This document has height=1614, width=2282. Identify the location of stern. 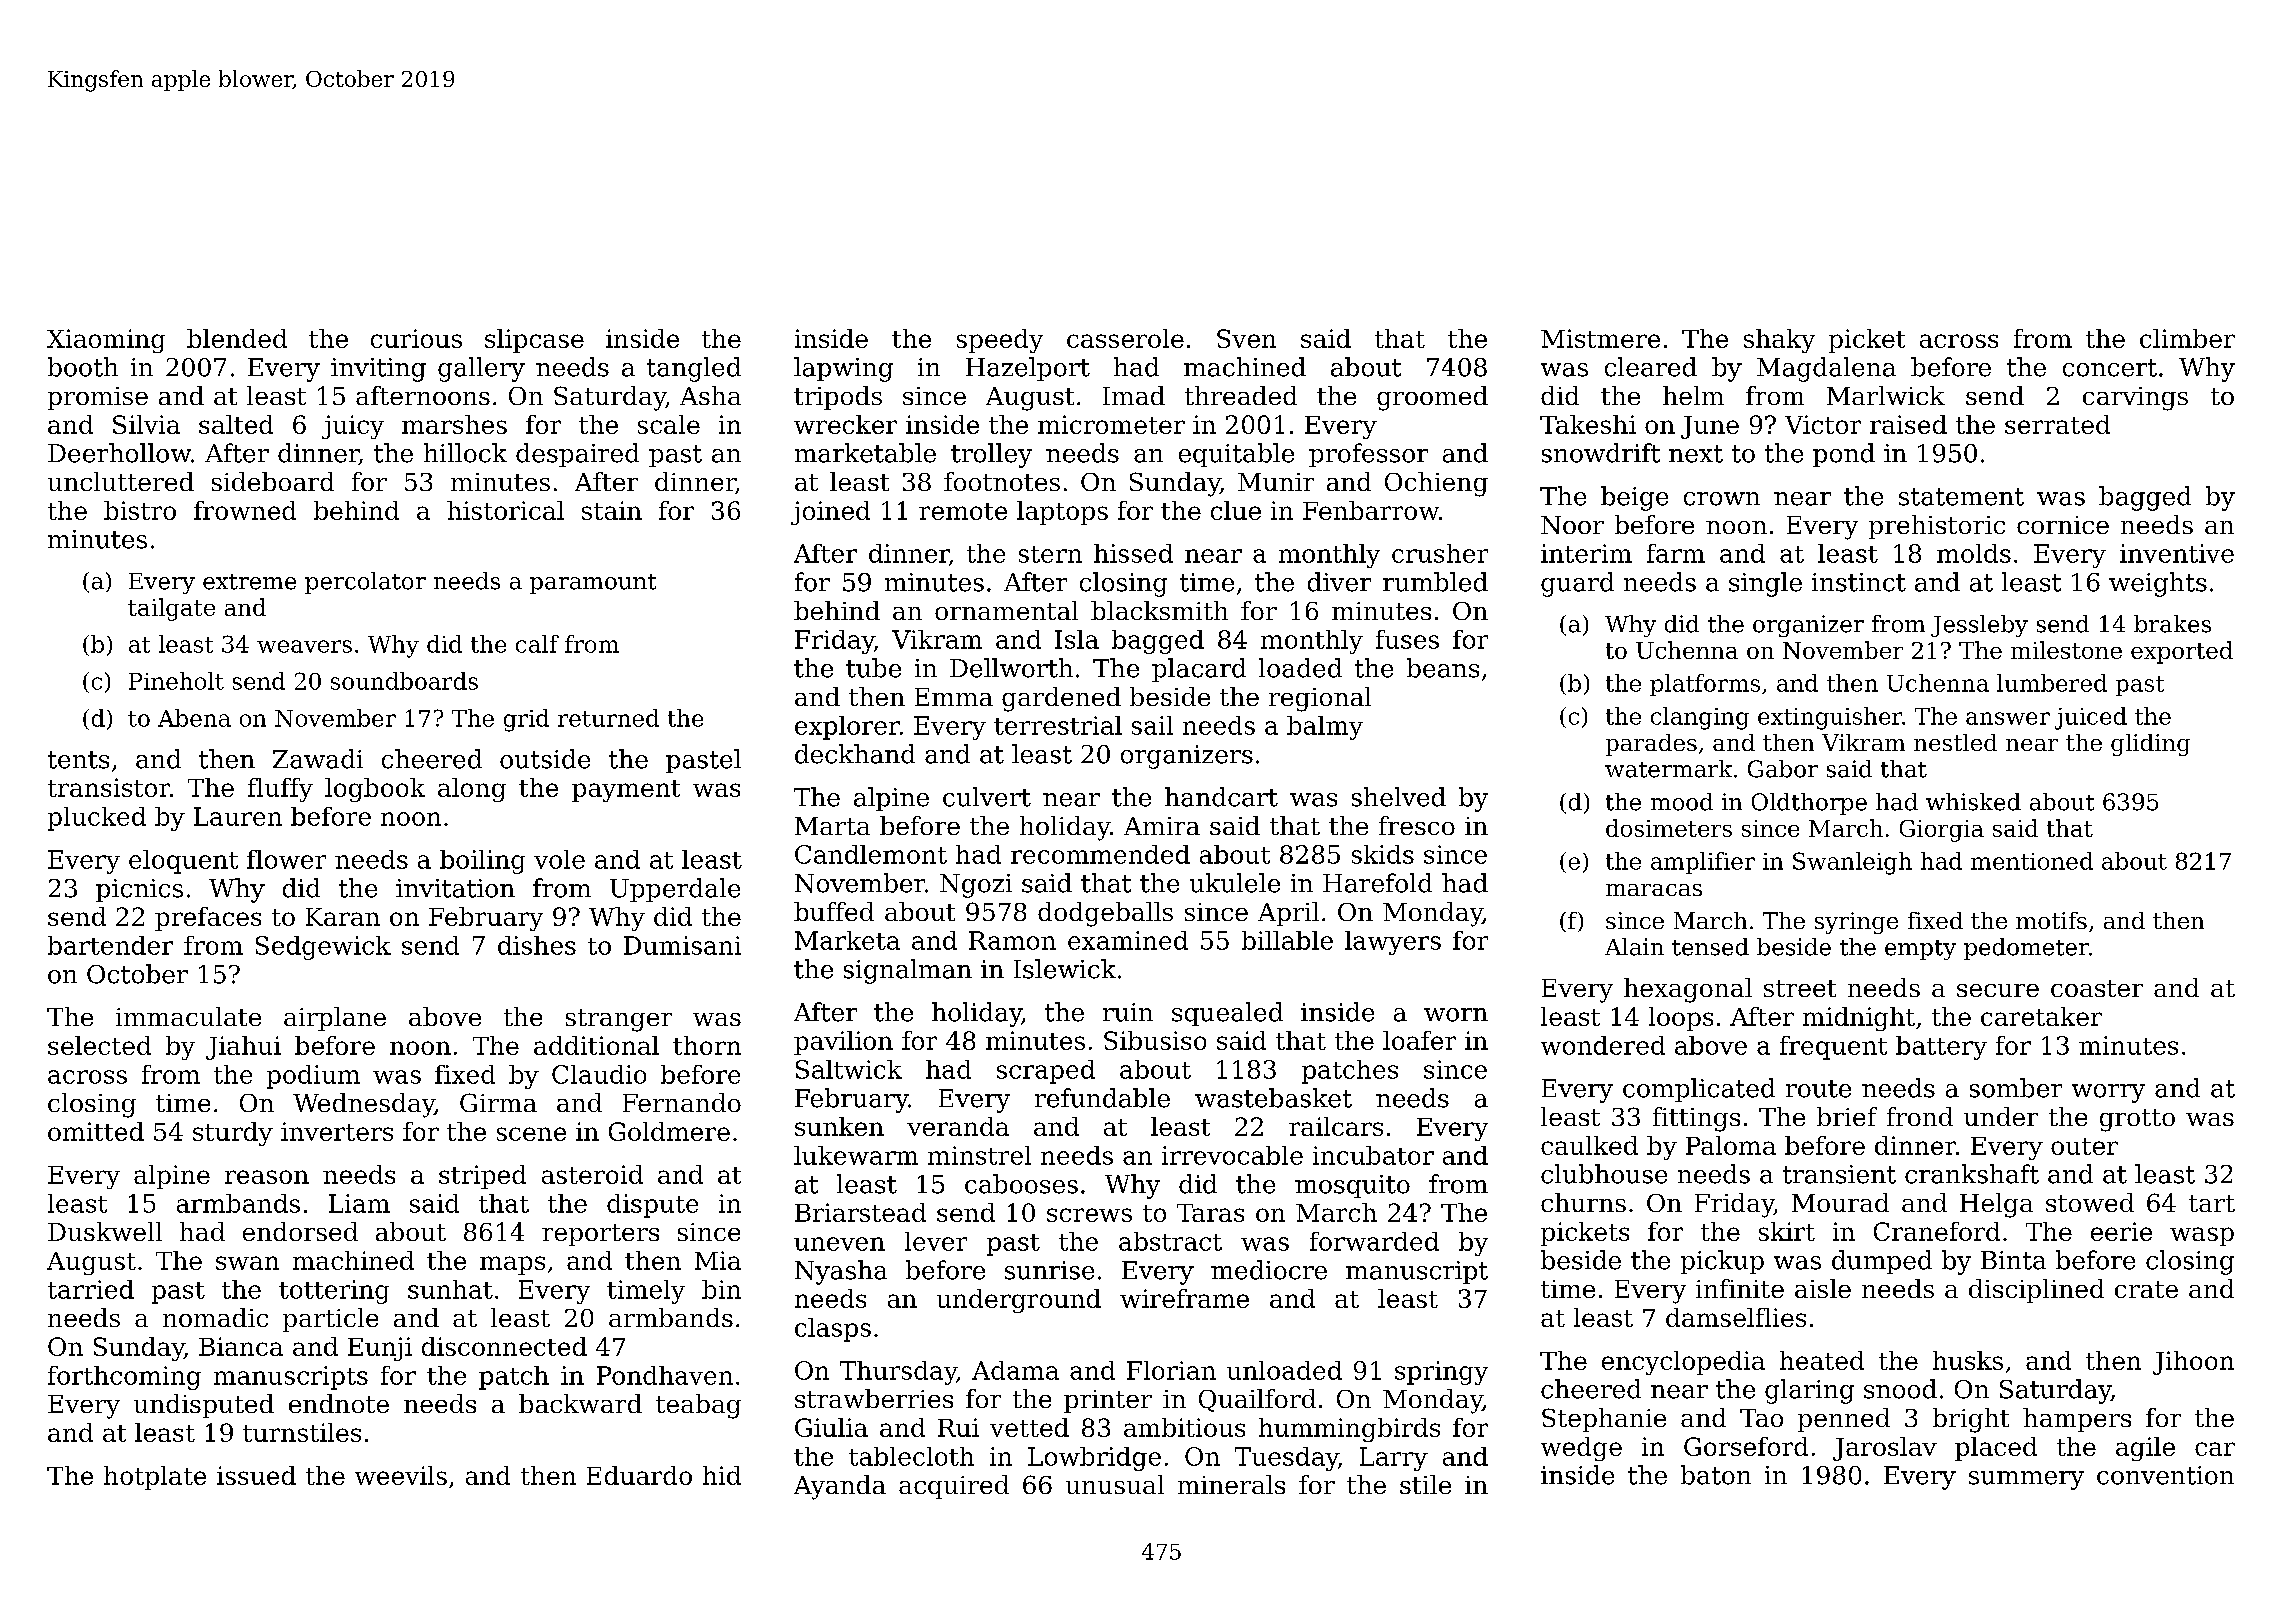
(1050, 554).
